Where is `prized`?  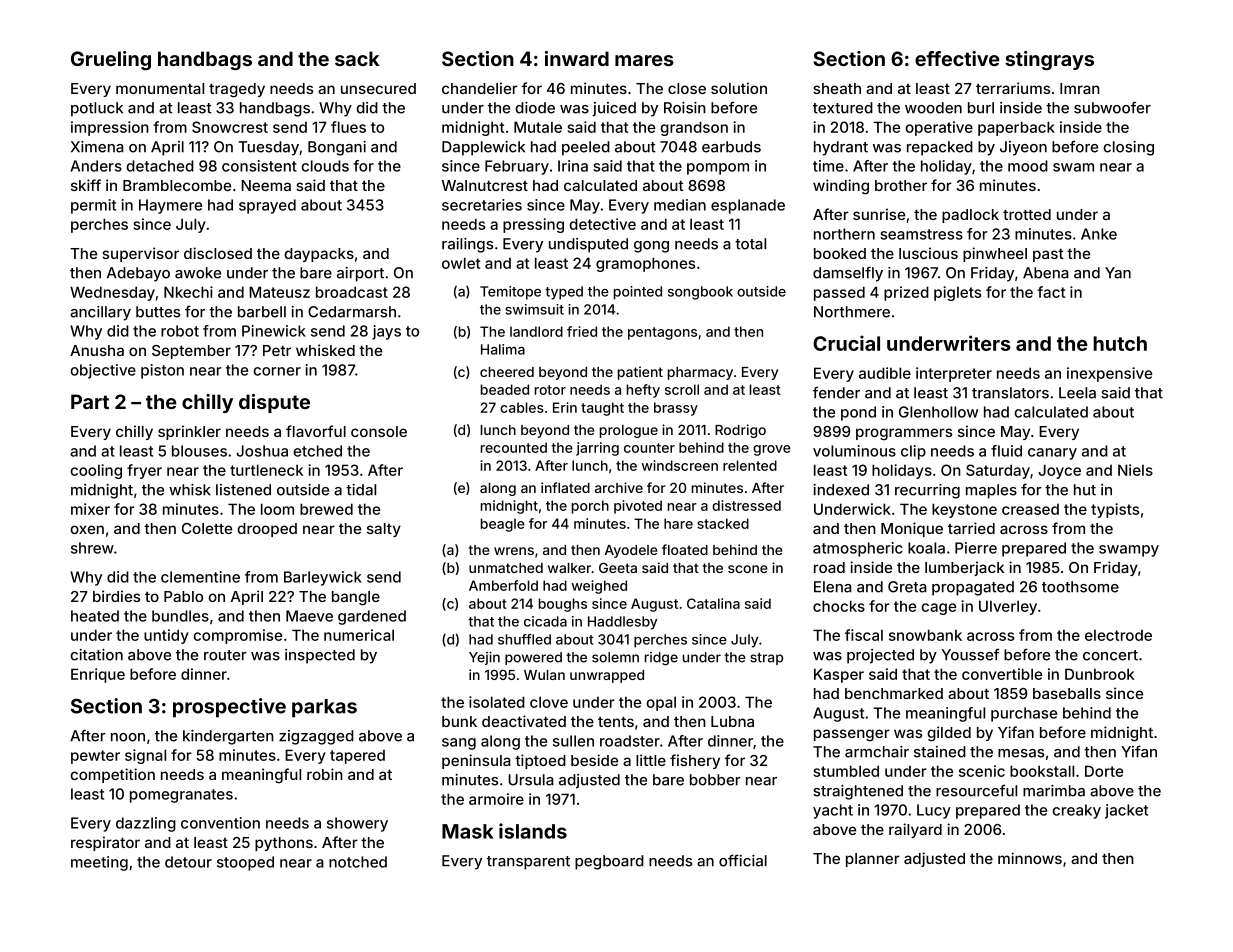
prized is located at coordinates (906, 293).
